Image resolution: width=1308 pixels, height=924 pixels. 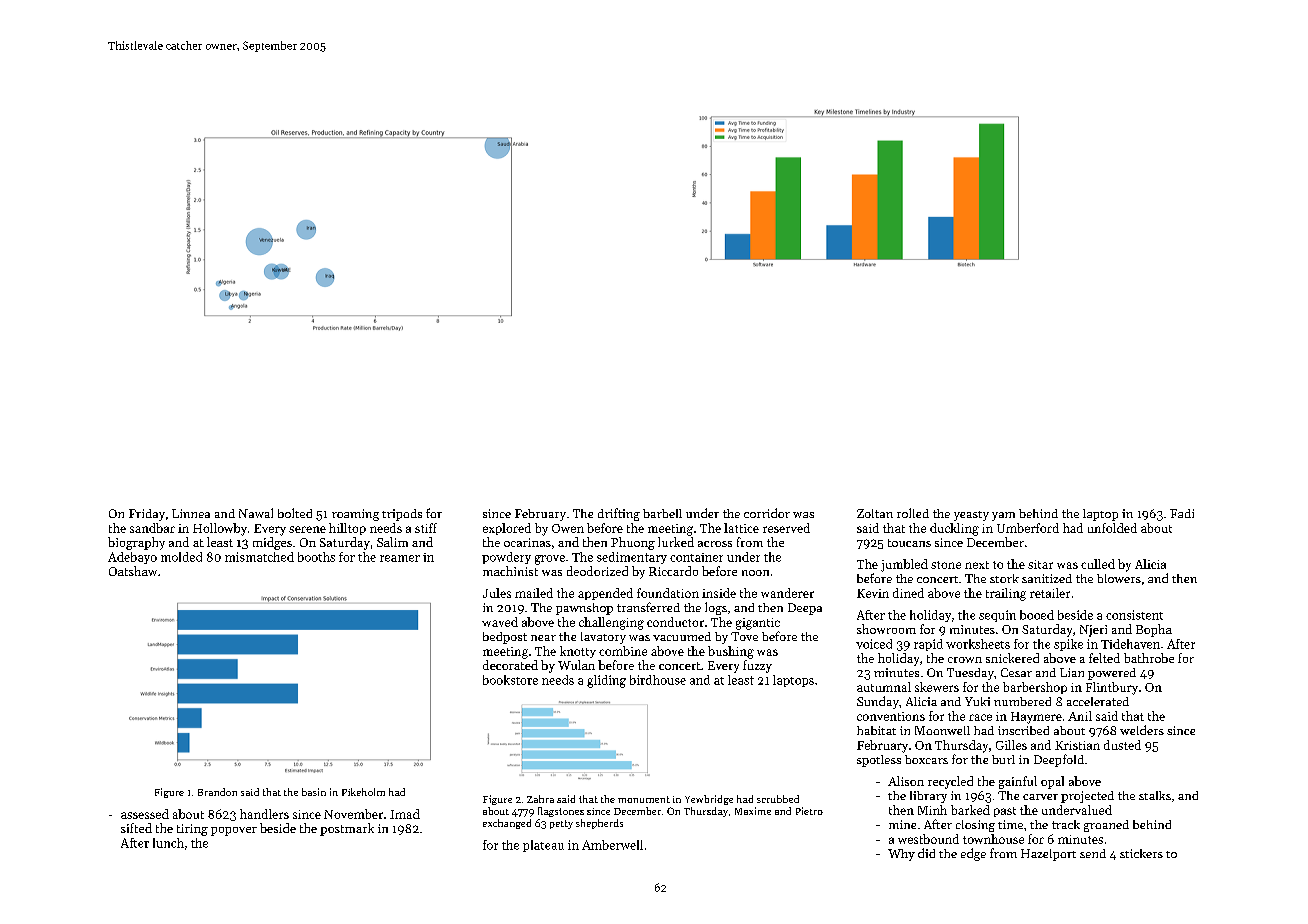 I want to click on sanitized, so click(x=1047, y=578).
